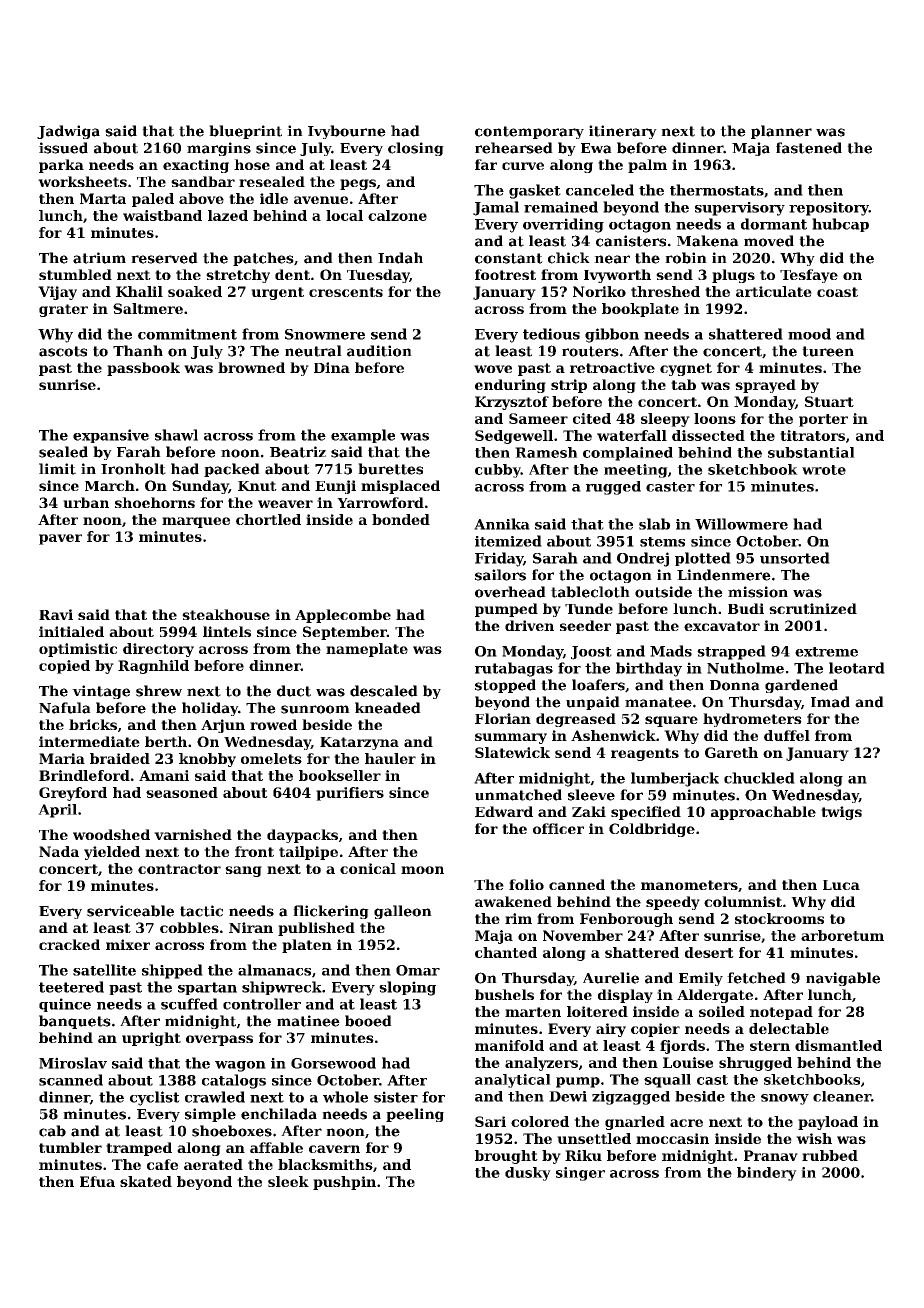  What do you see at coordinates (842, 935) in the document?
I see `arboretum` at bounding box center [842, 935].
